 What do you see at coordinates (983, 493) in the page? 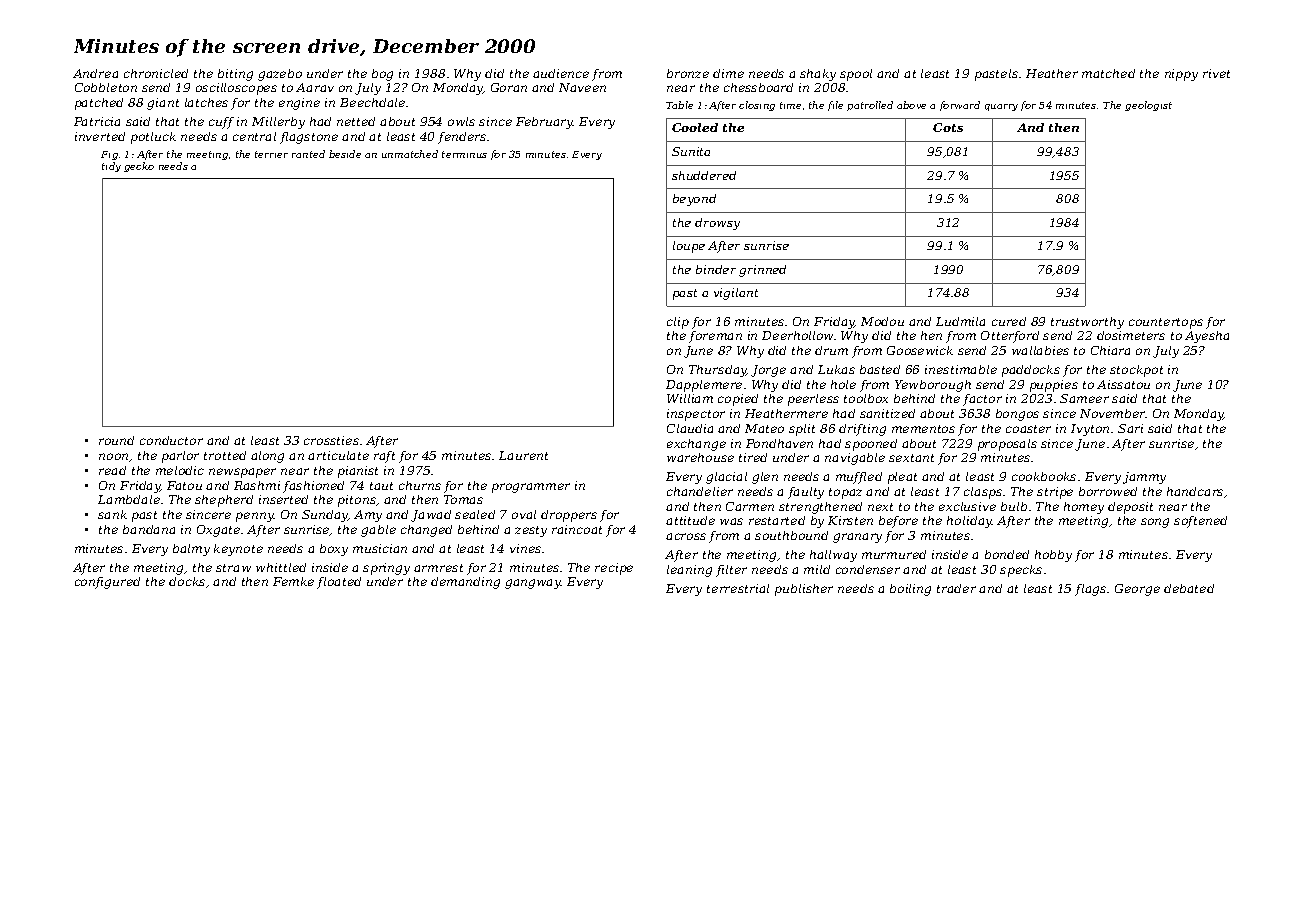
I see `clasps` at bounding box center [983, 493].
